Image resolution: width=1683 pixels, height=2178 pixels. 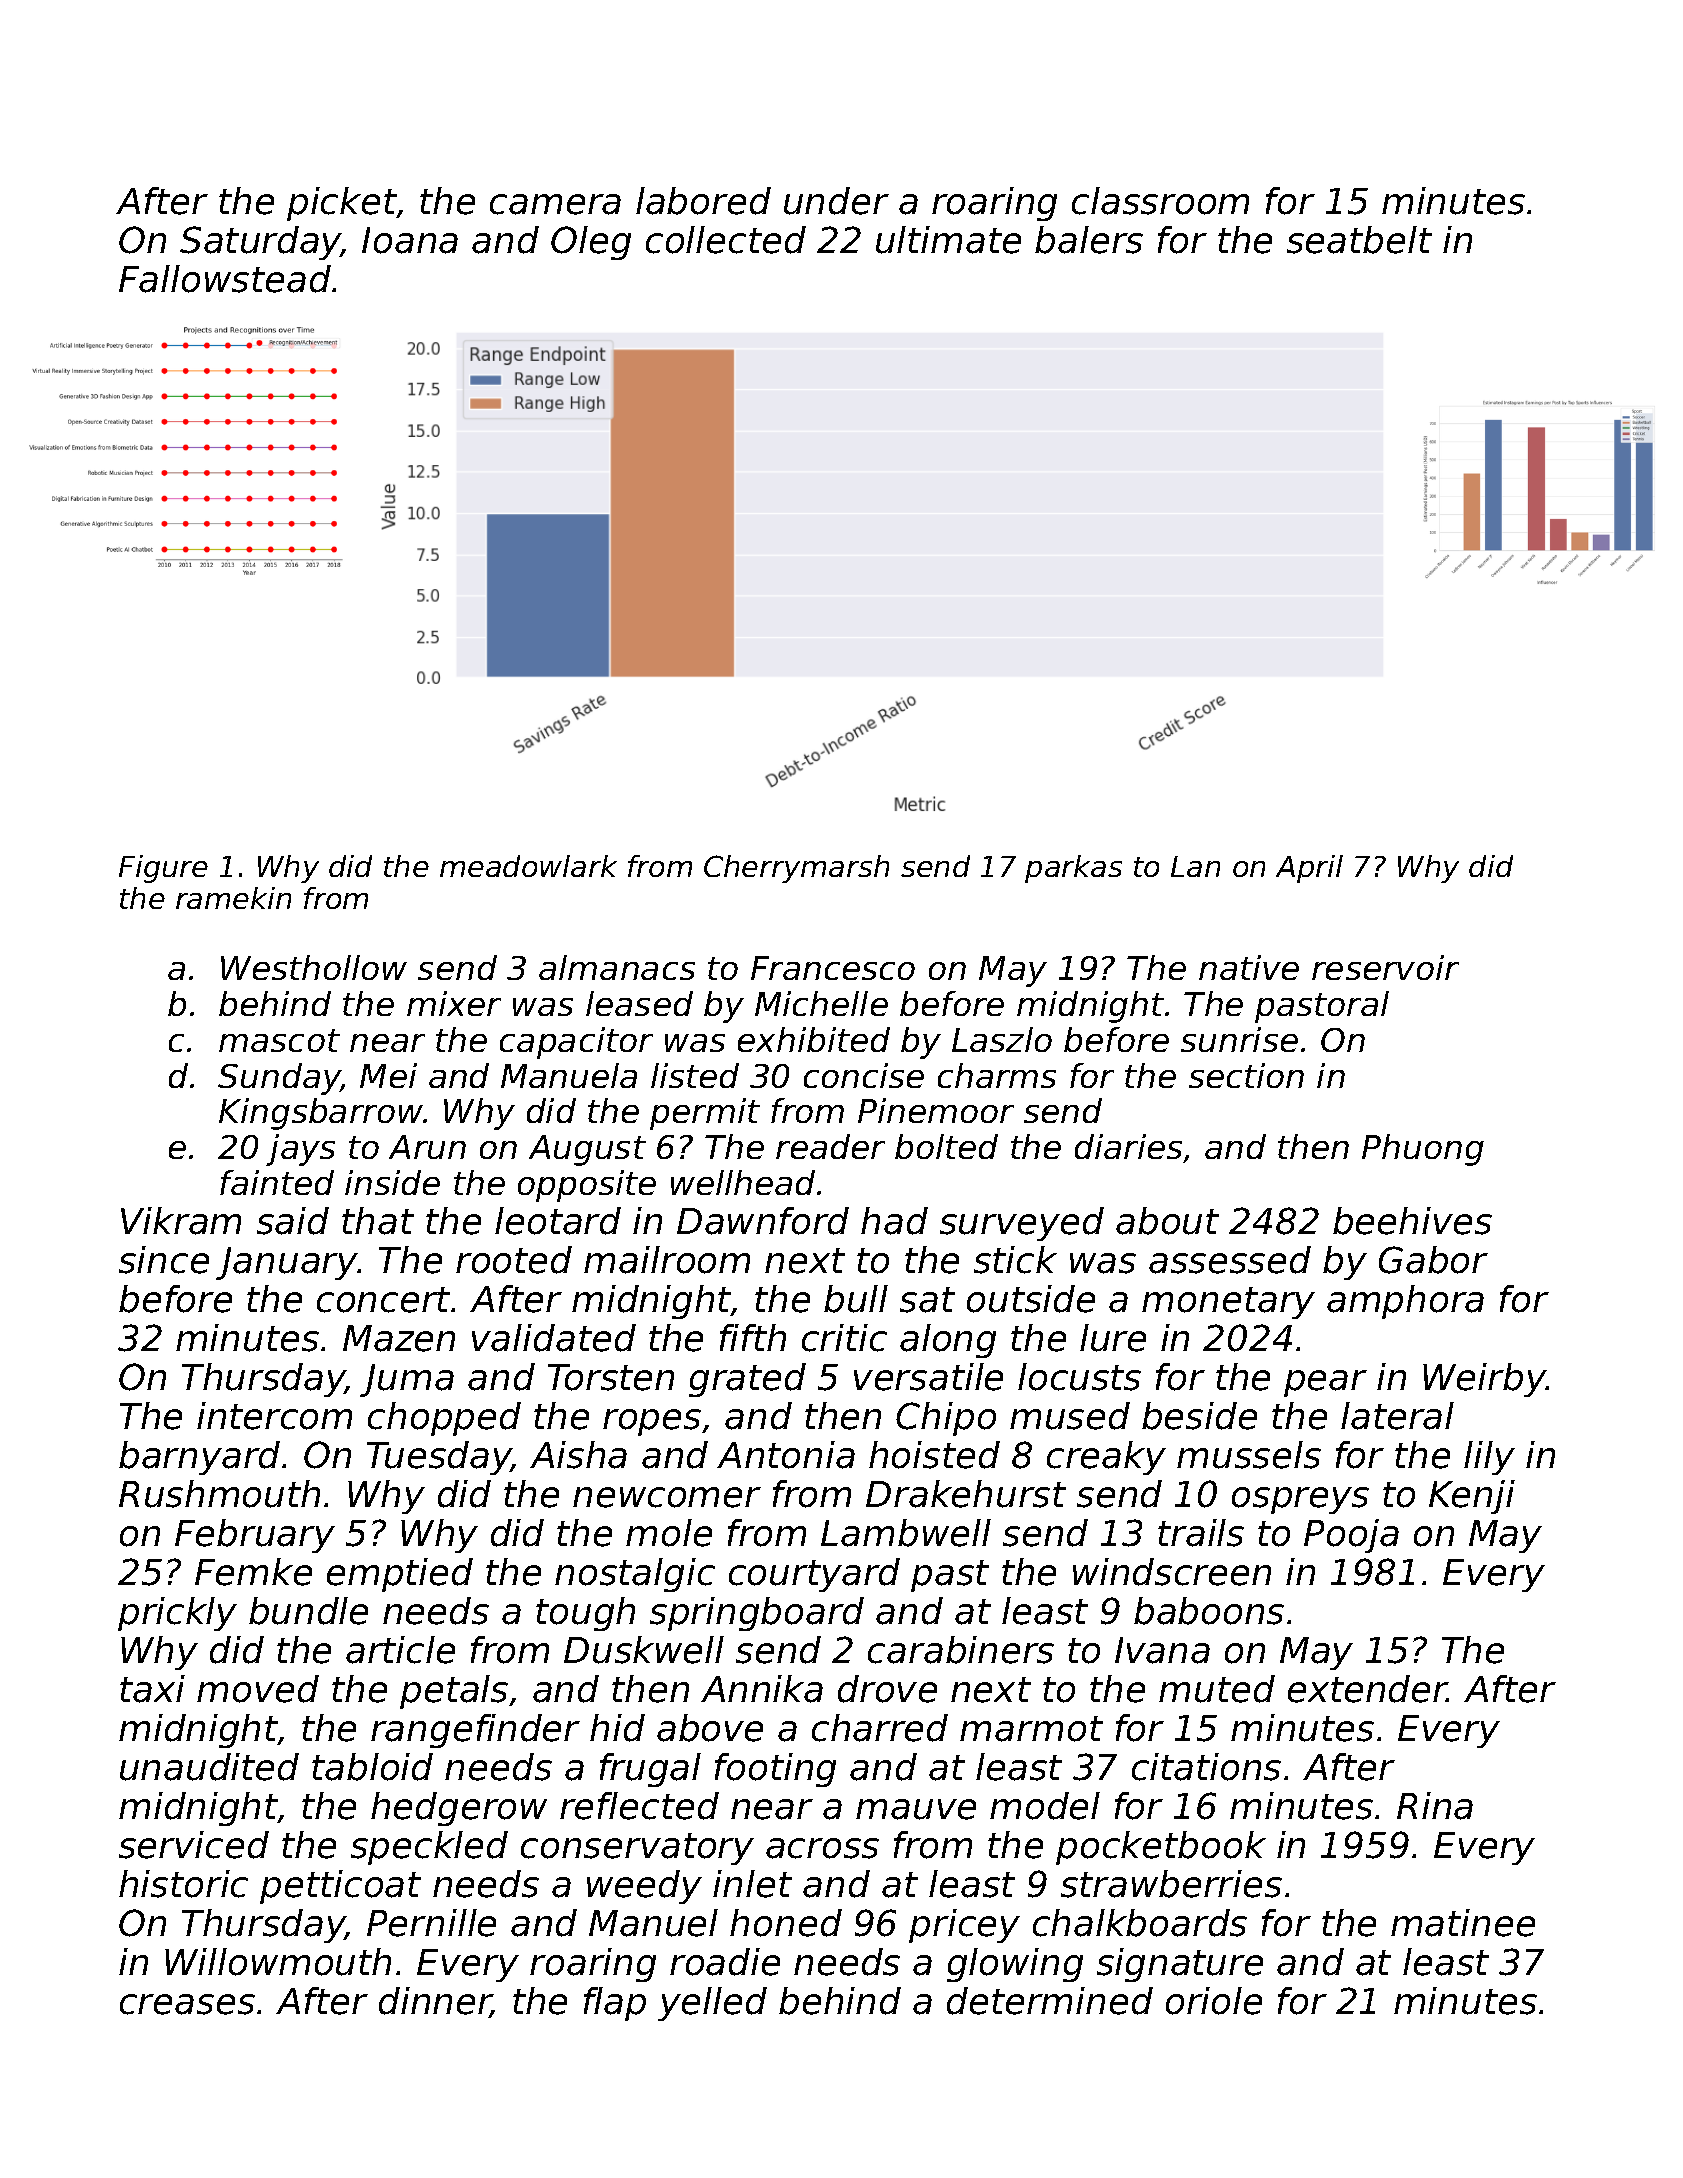 I want to click on ramekin, so click(x=233, y=898).
